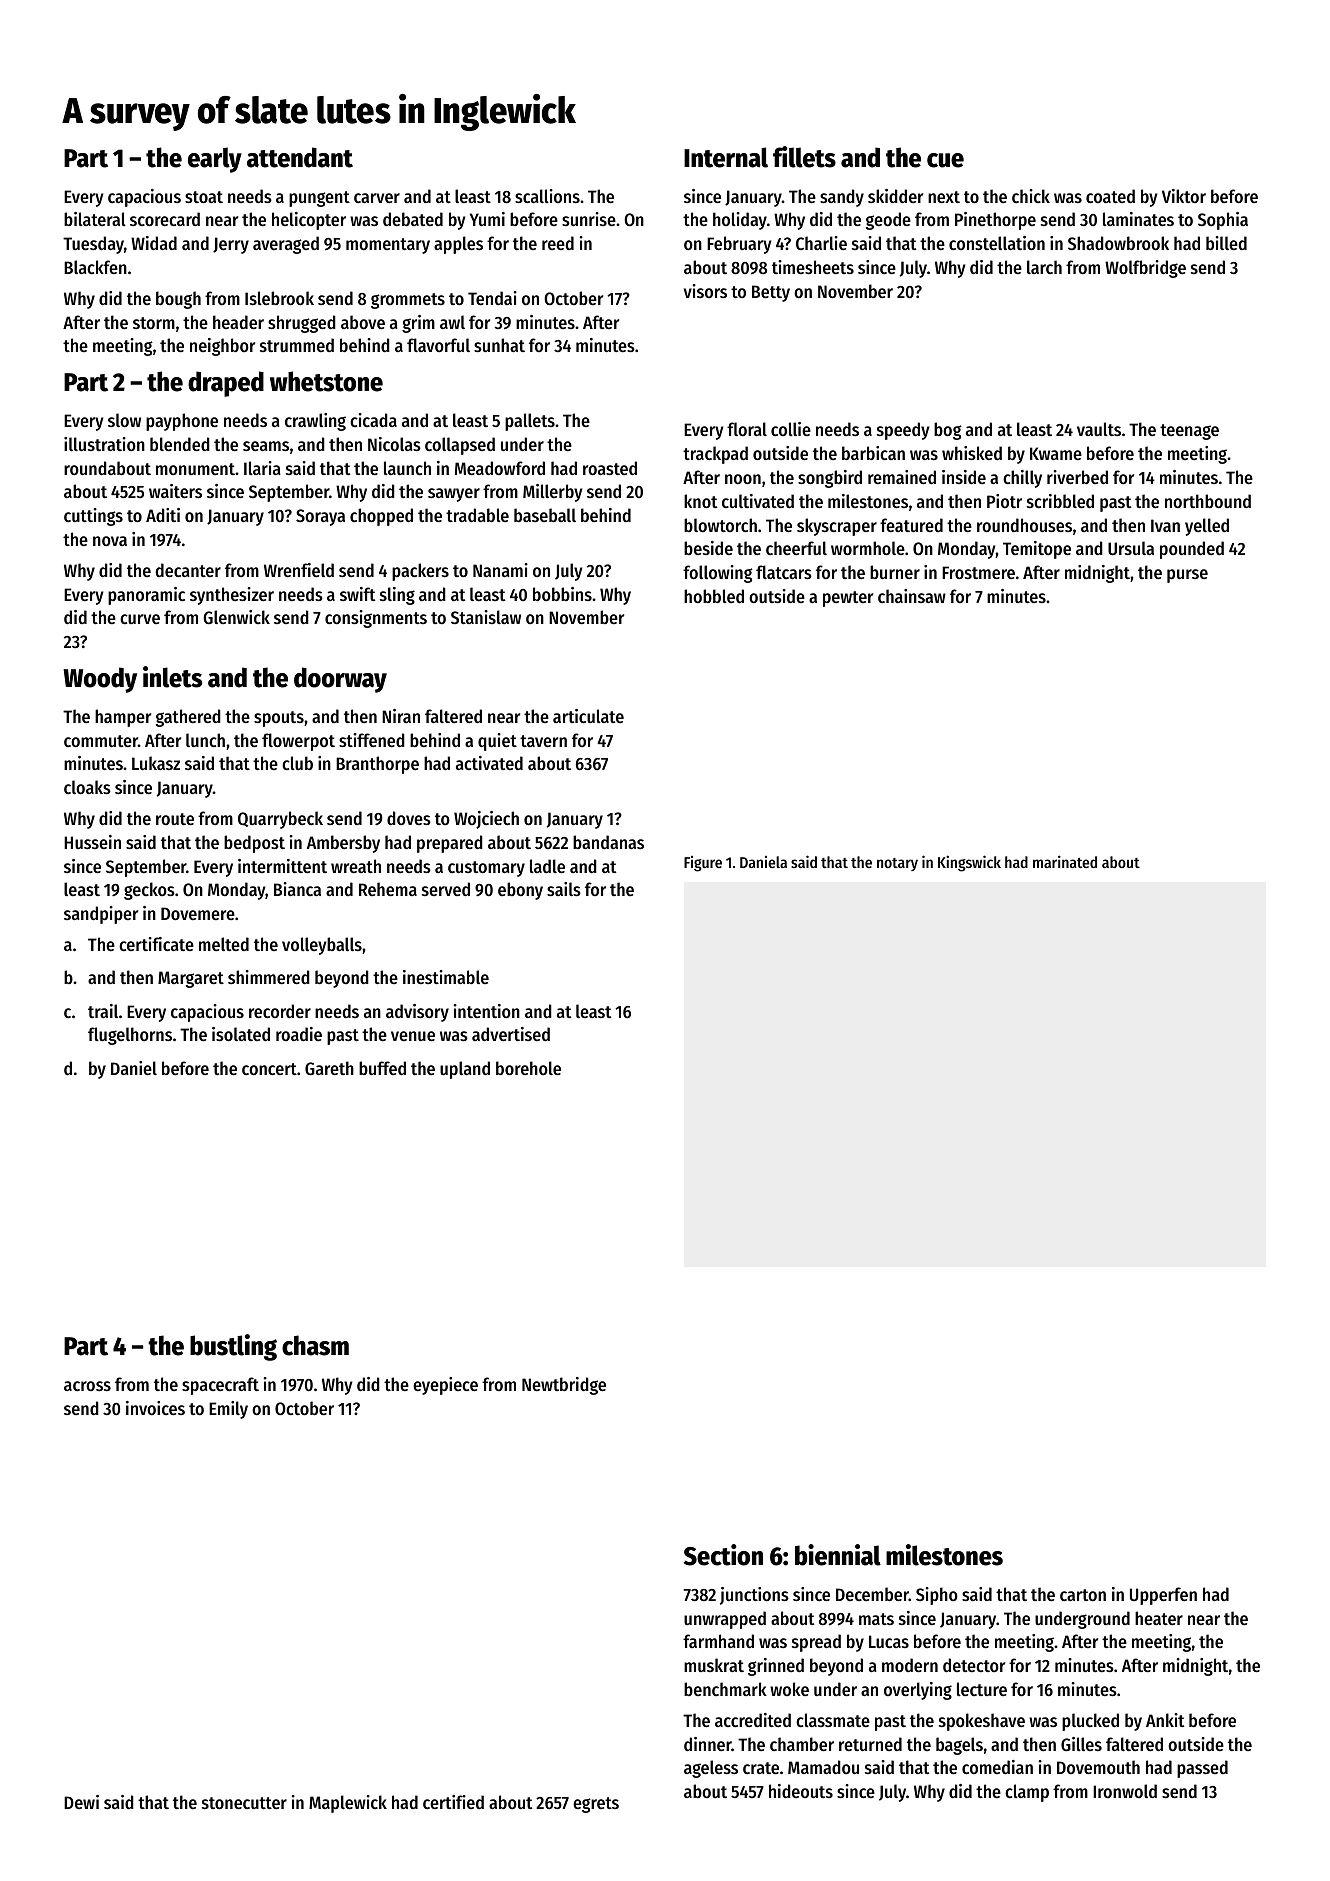 The width and height of the screenshot is (1330, 1881). What do you see at coordinates (543, 741) in the screenshot?
I see `tavern` at bounding box center [543, 741].
